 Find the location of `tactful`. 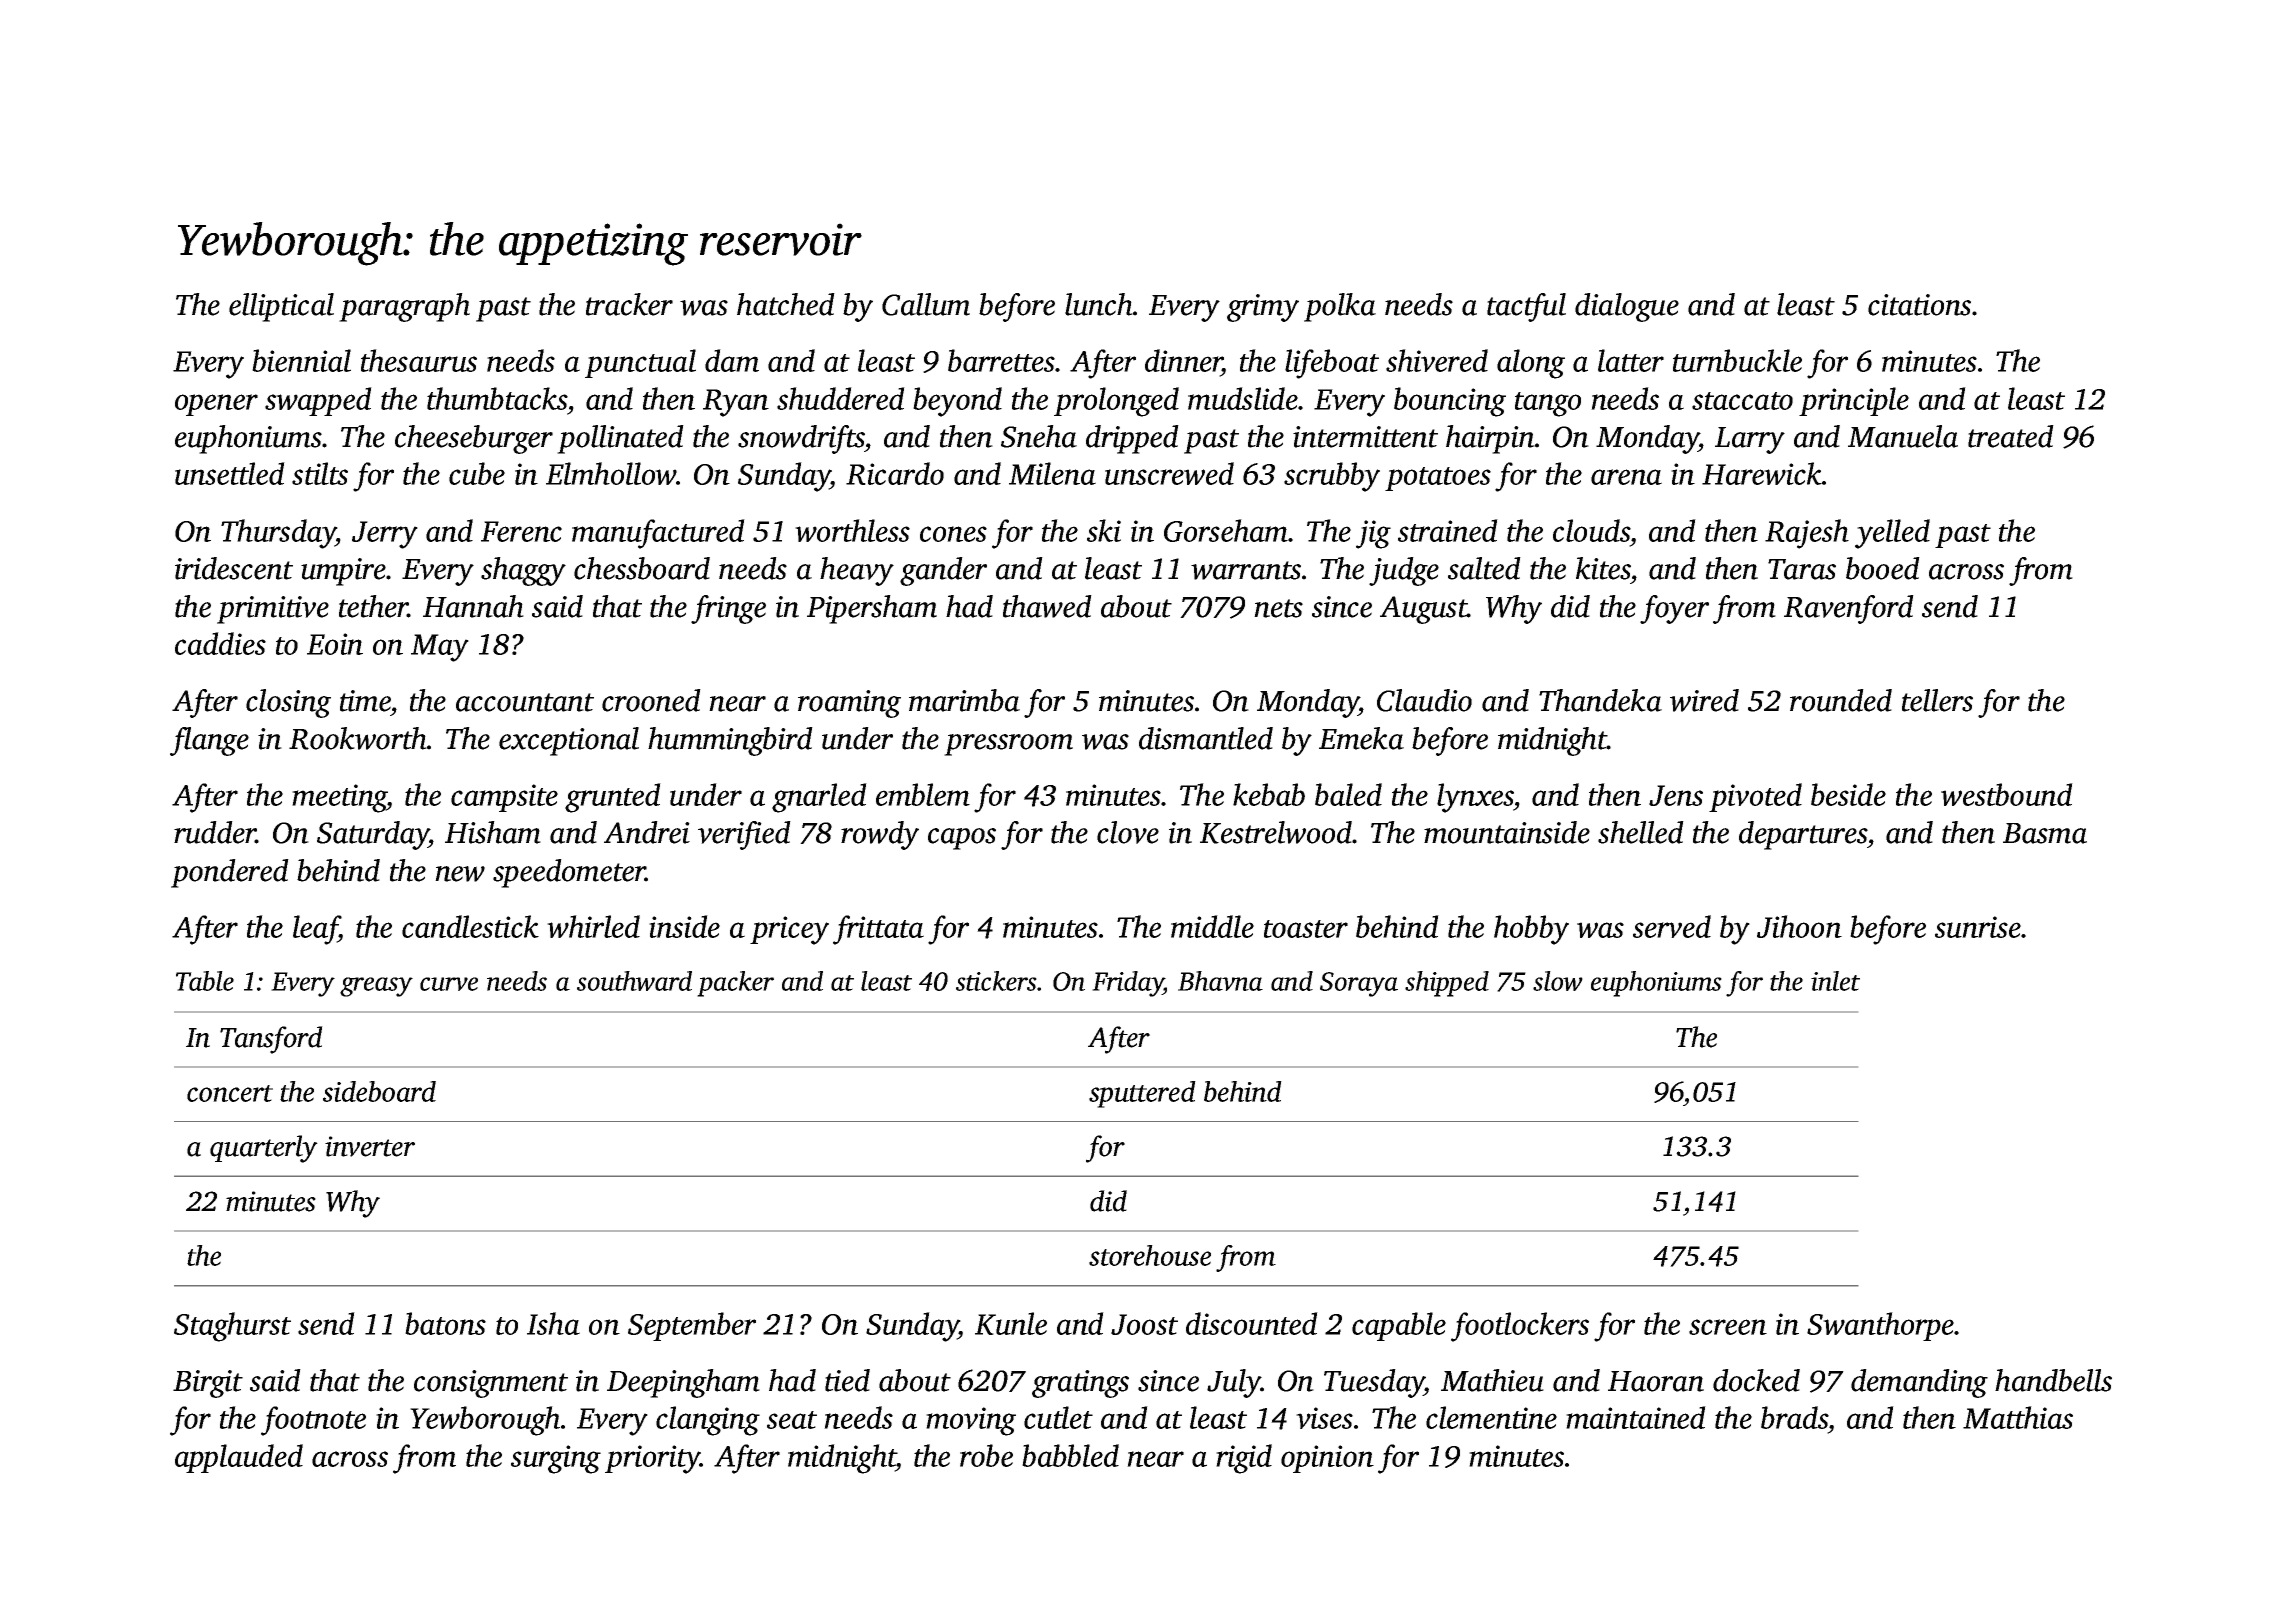

tactful is located at coordinates (1526, 307).
